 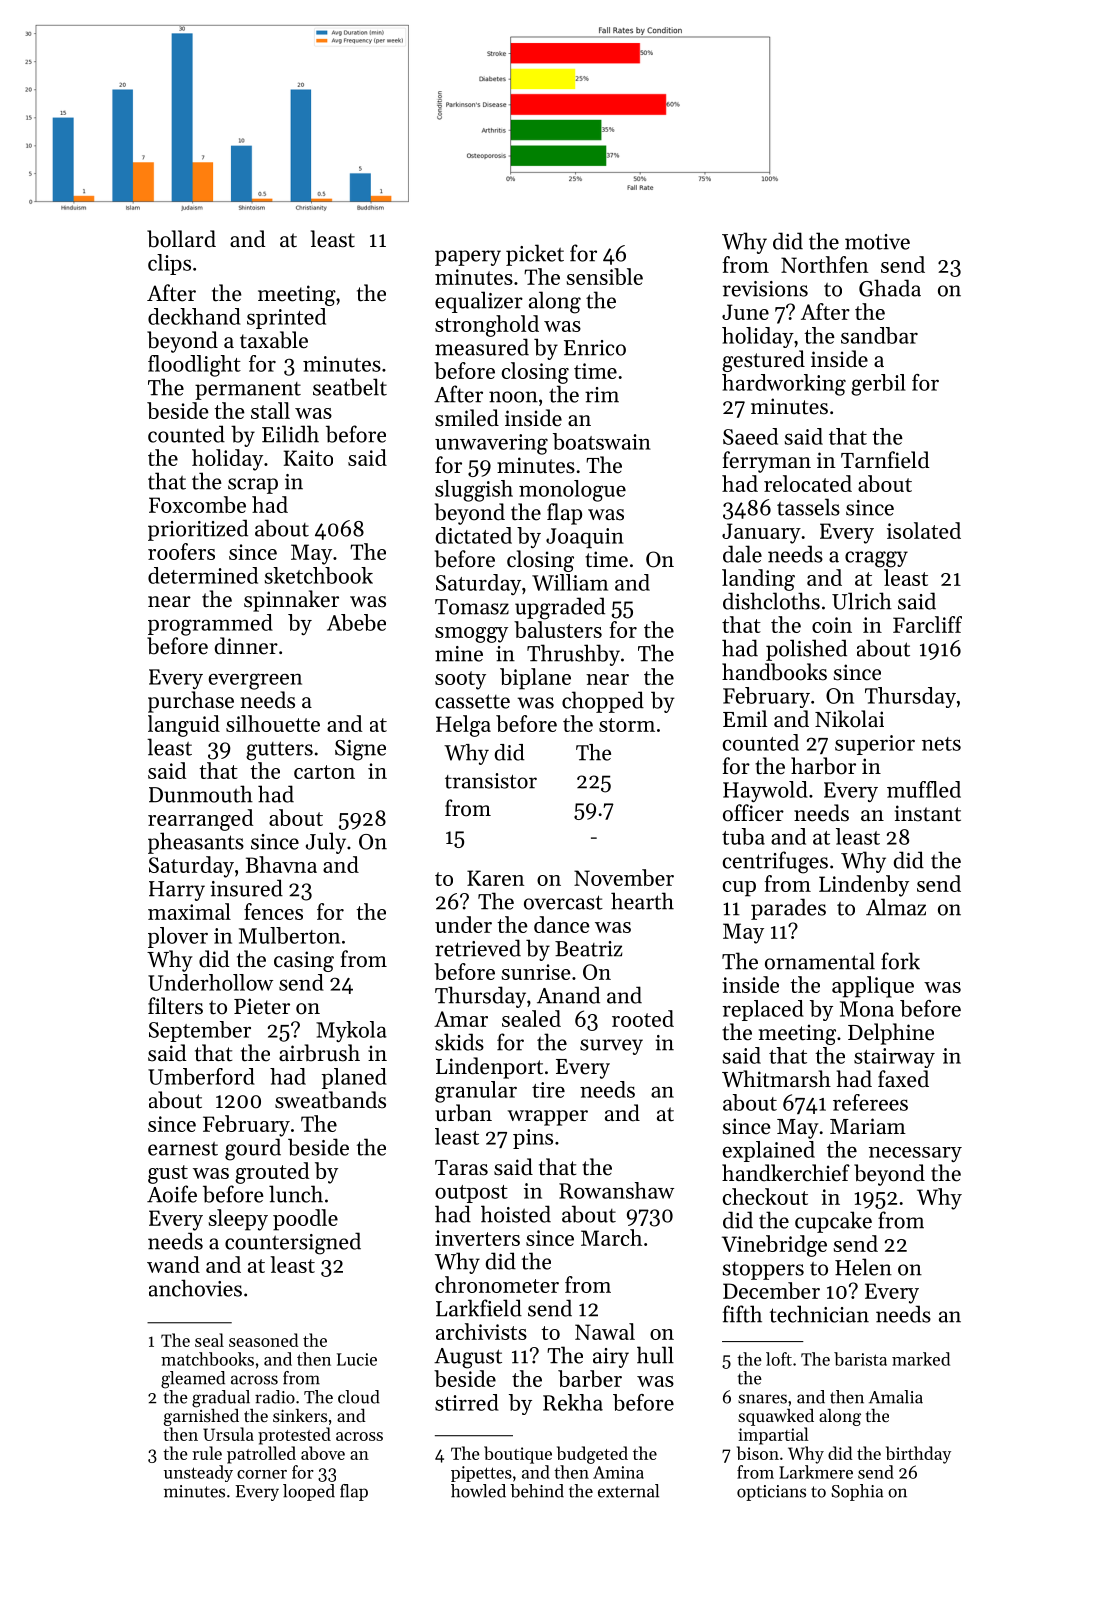 I want to click on Lindenby, so click(x=864, y=886).
